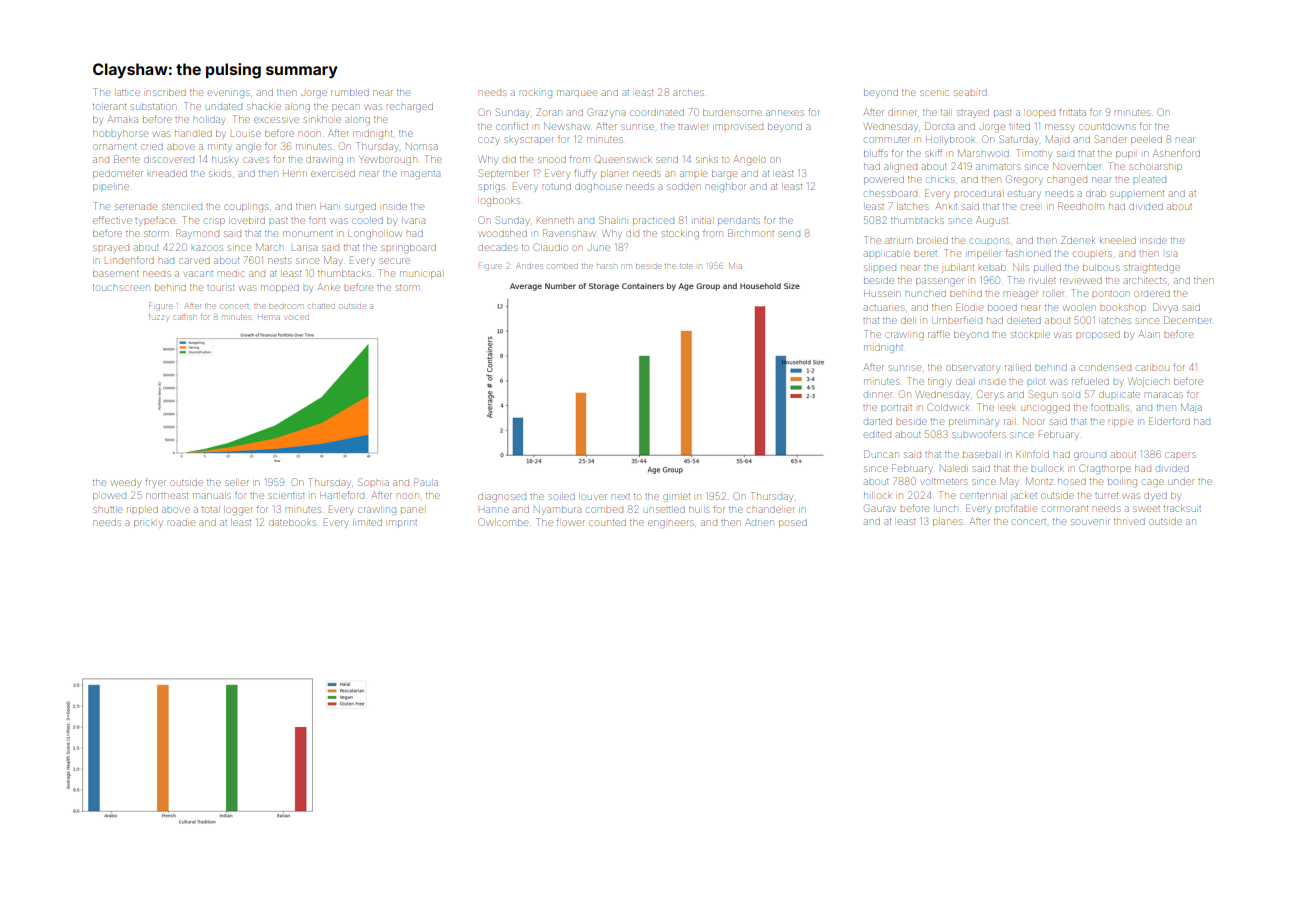 The width and height of the page is (1308, 924). Describe the element at coordinates (623, 159) in the page. I see `Queenswick` at that location.
